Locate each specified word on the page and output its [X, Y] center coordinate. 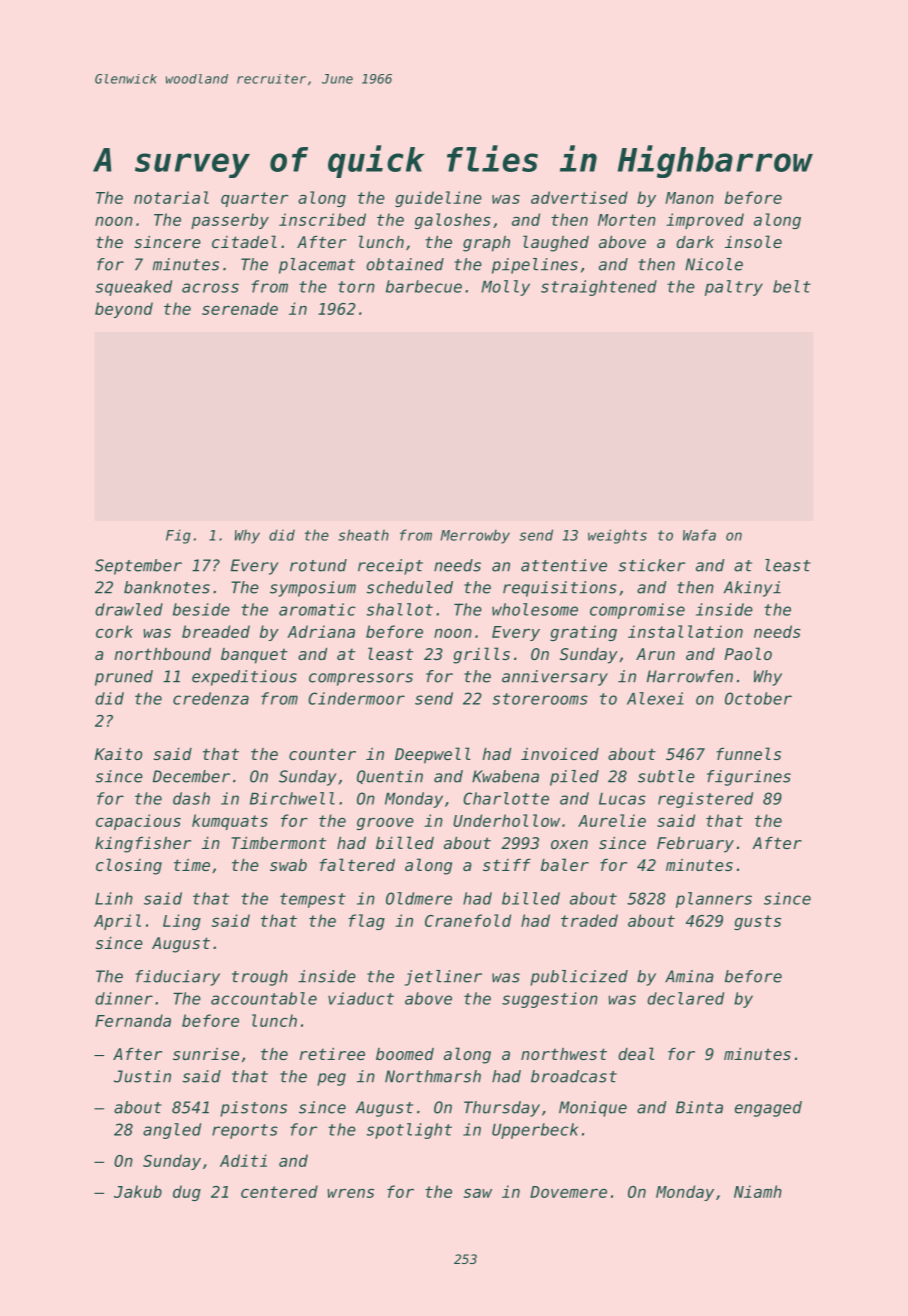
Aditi [243, 1160]
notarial [171, 197]
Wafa [699, 535]
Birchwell [292, 798]
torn [356, 287]
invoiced [560, 754]
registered [705, 800]
